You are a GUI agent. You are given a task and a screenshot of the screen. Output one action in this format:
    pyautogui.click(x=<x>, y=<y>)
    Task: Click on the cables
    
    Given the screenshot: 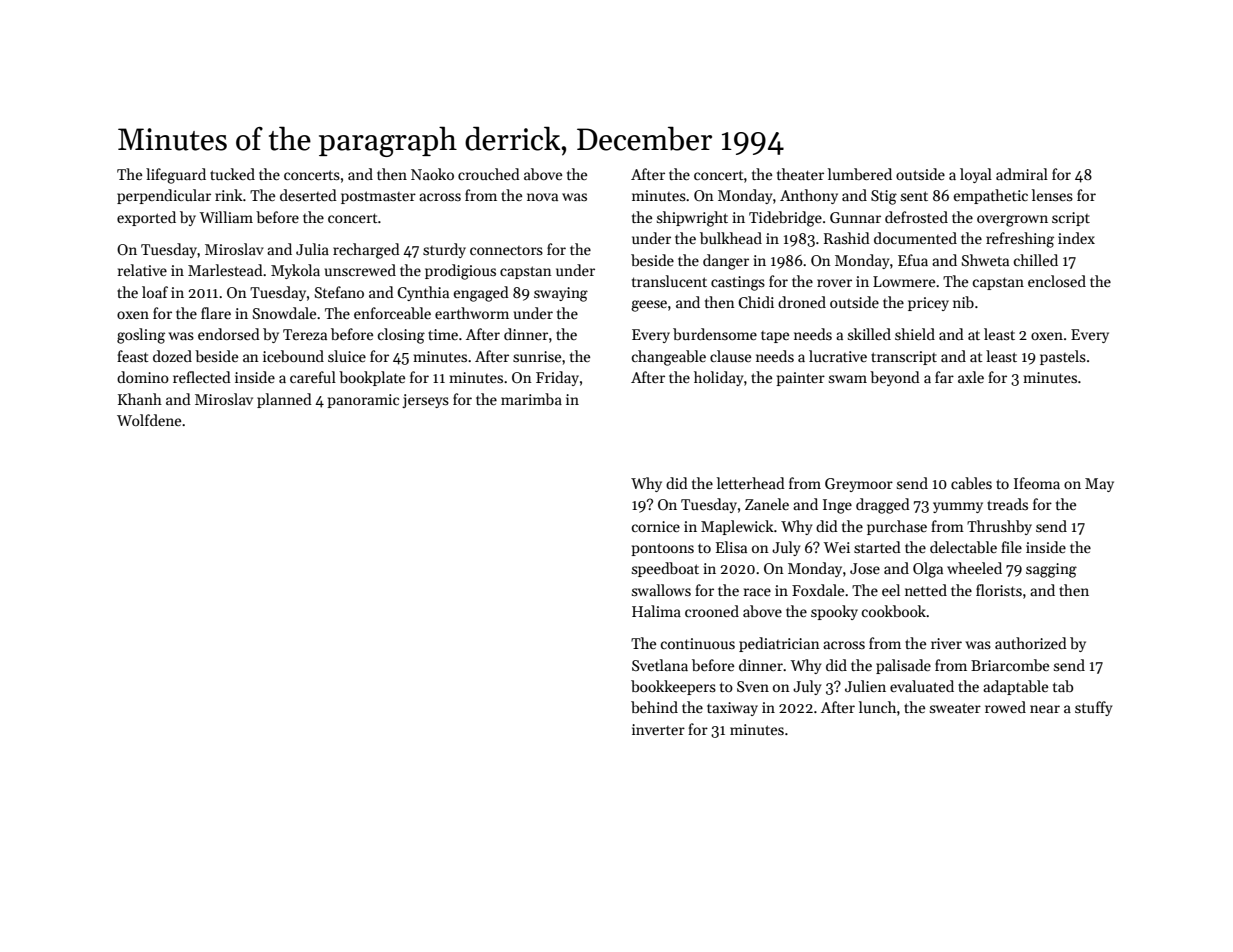 What is the action you would take?
    pyautogui.click(x=971, y=483)
